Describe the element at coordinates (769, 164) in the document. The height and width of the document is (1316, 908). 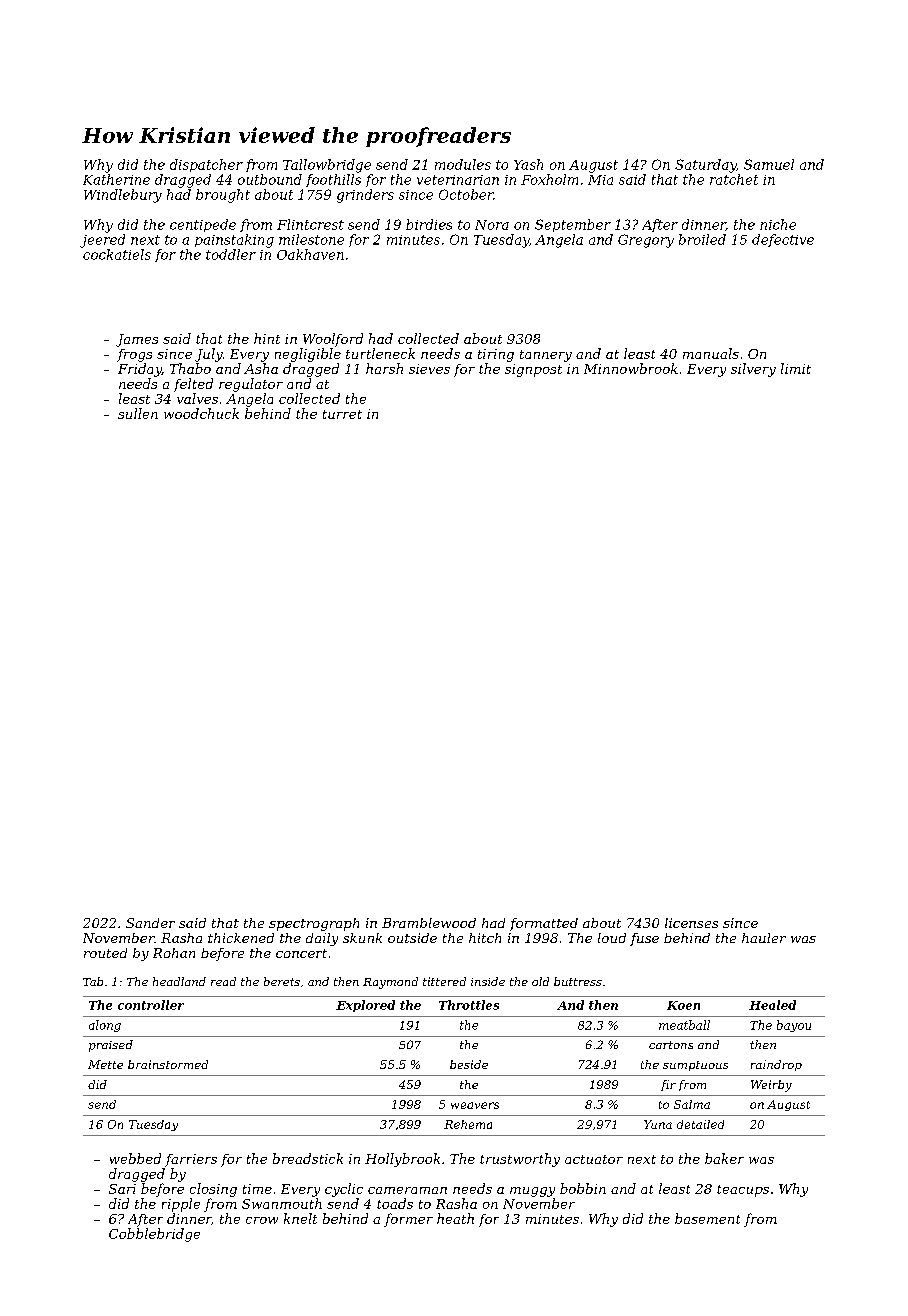
I see `Samuel` at that location.
